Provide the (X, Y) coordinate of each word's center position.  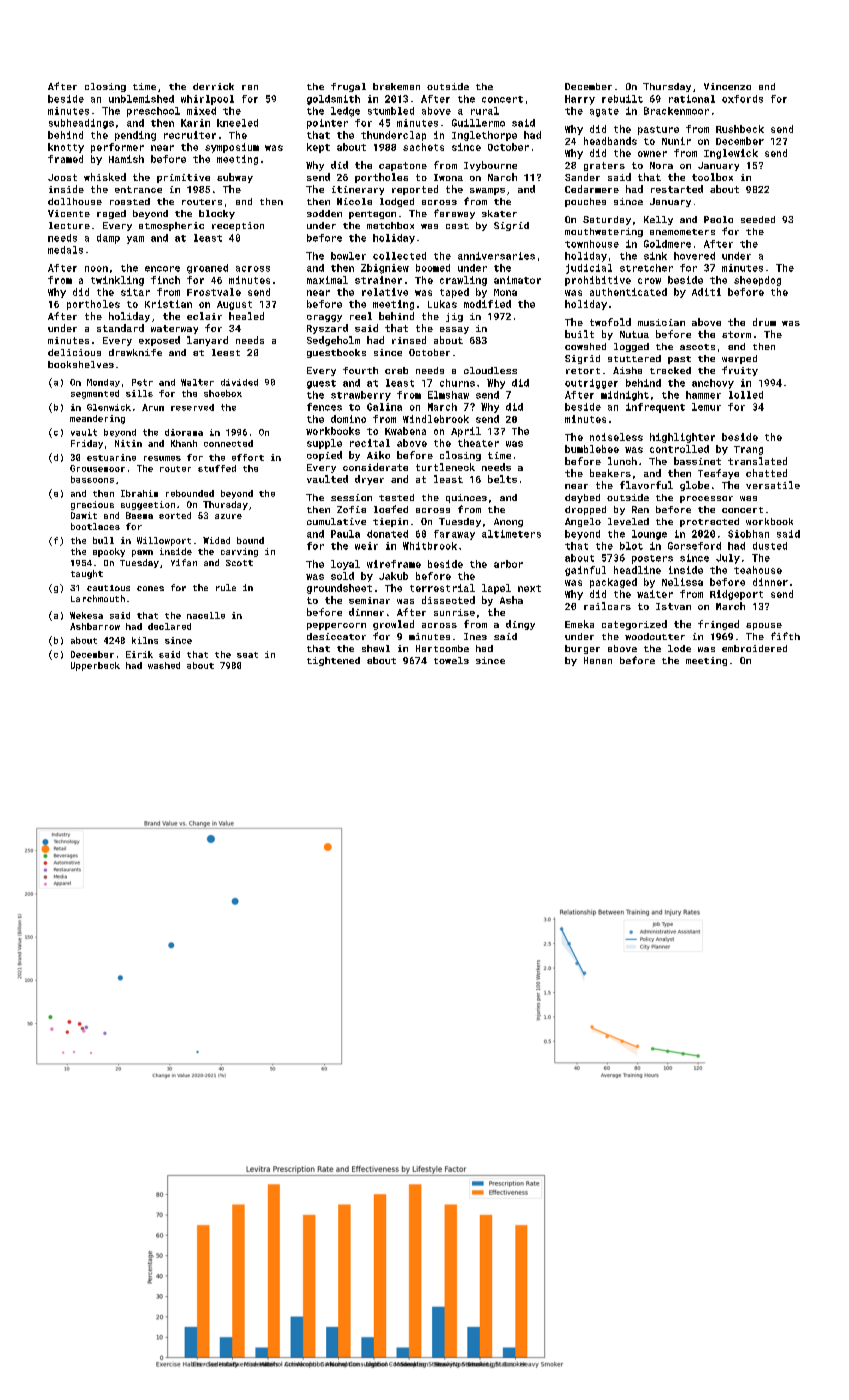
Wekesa (86, 615)
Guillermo (478, 123)
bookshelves (81, 364)
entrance (138, 189)
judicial (589, 269)
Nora (661, 165)
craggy (324, 318)
